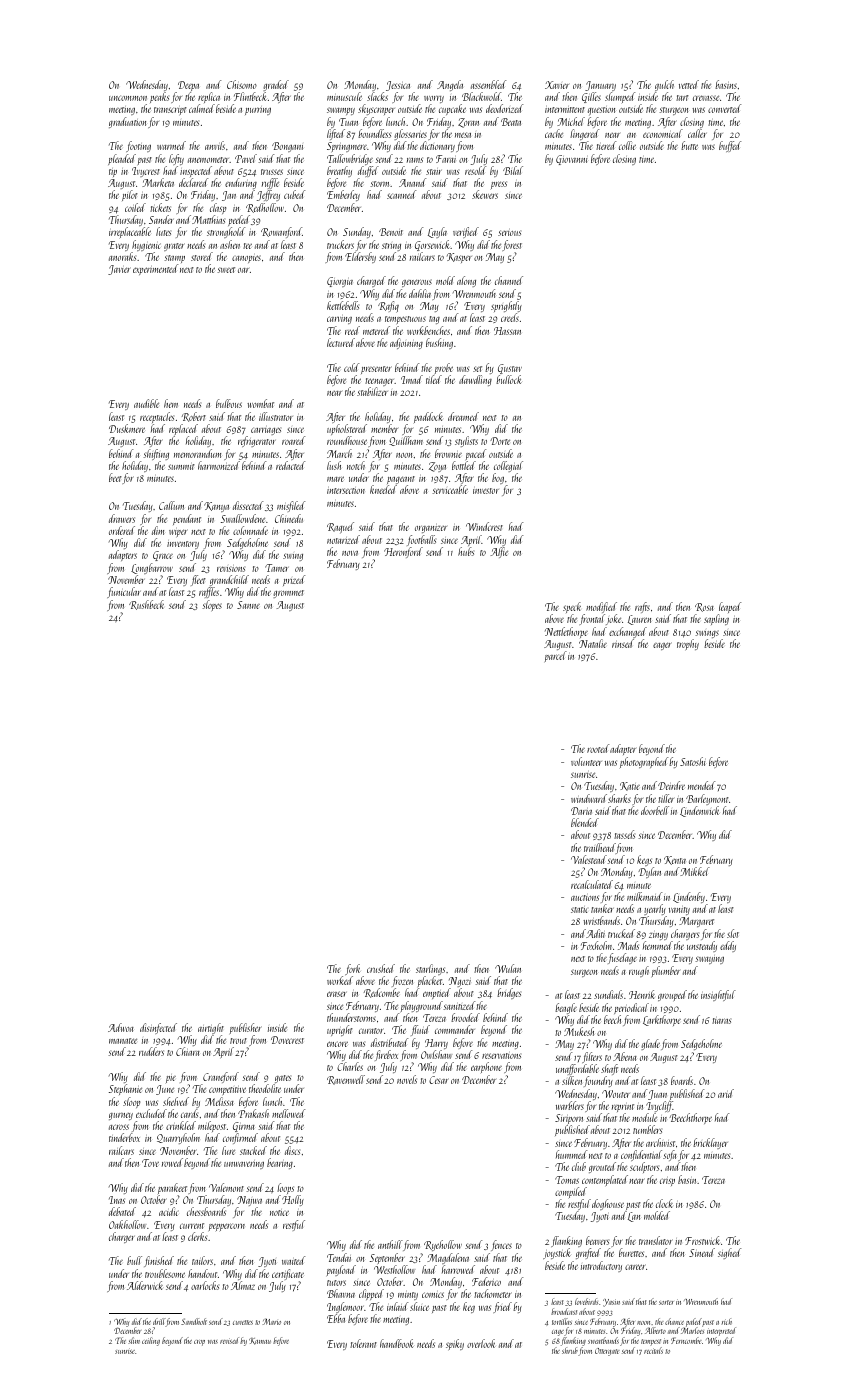 The image size is (849, 1400). What do you see at coordinates (571, 1154) in the page?
I see `hummed` at bounding box center [571, 1154].
